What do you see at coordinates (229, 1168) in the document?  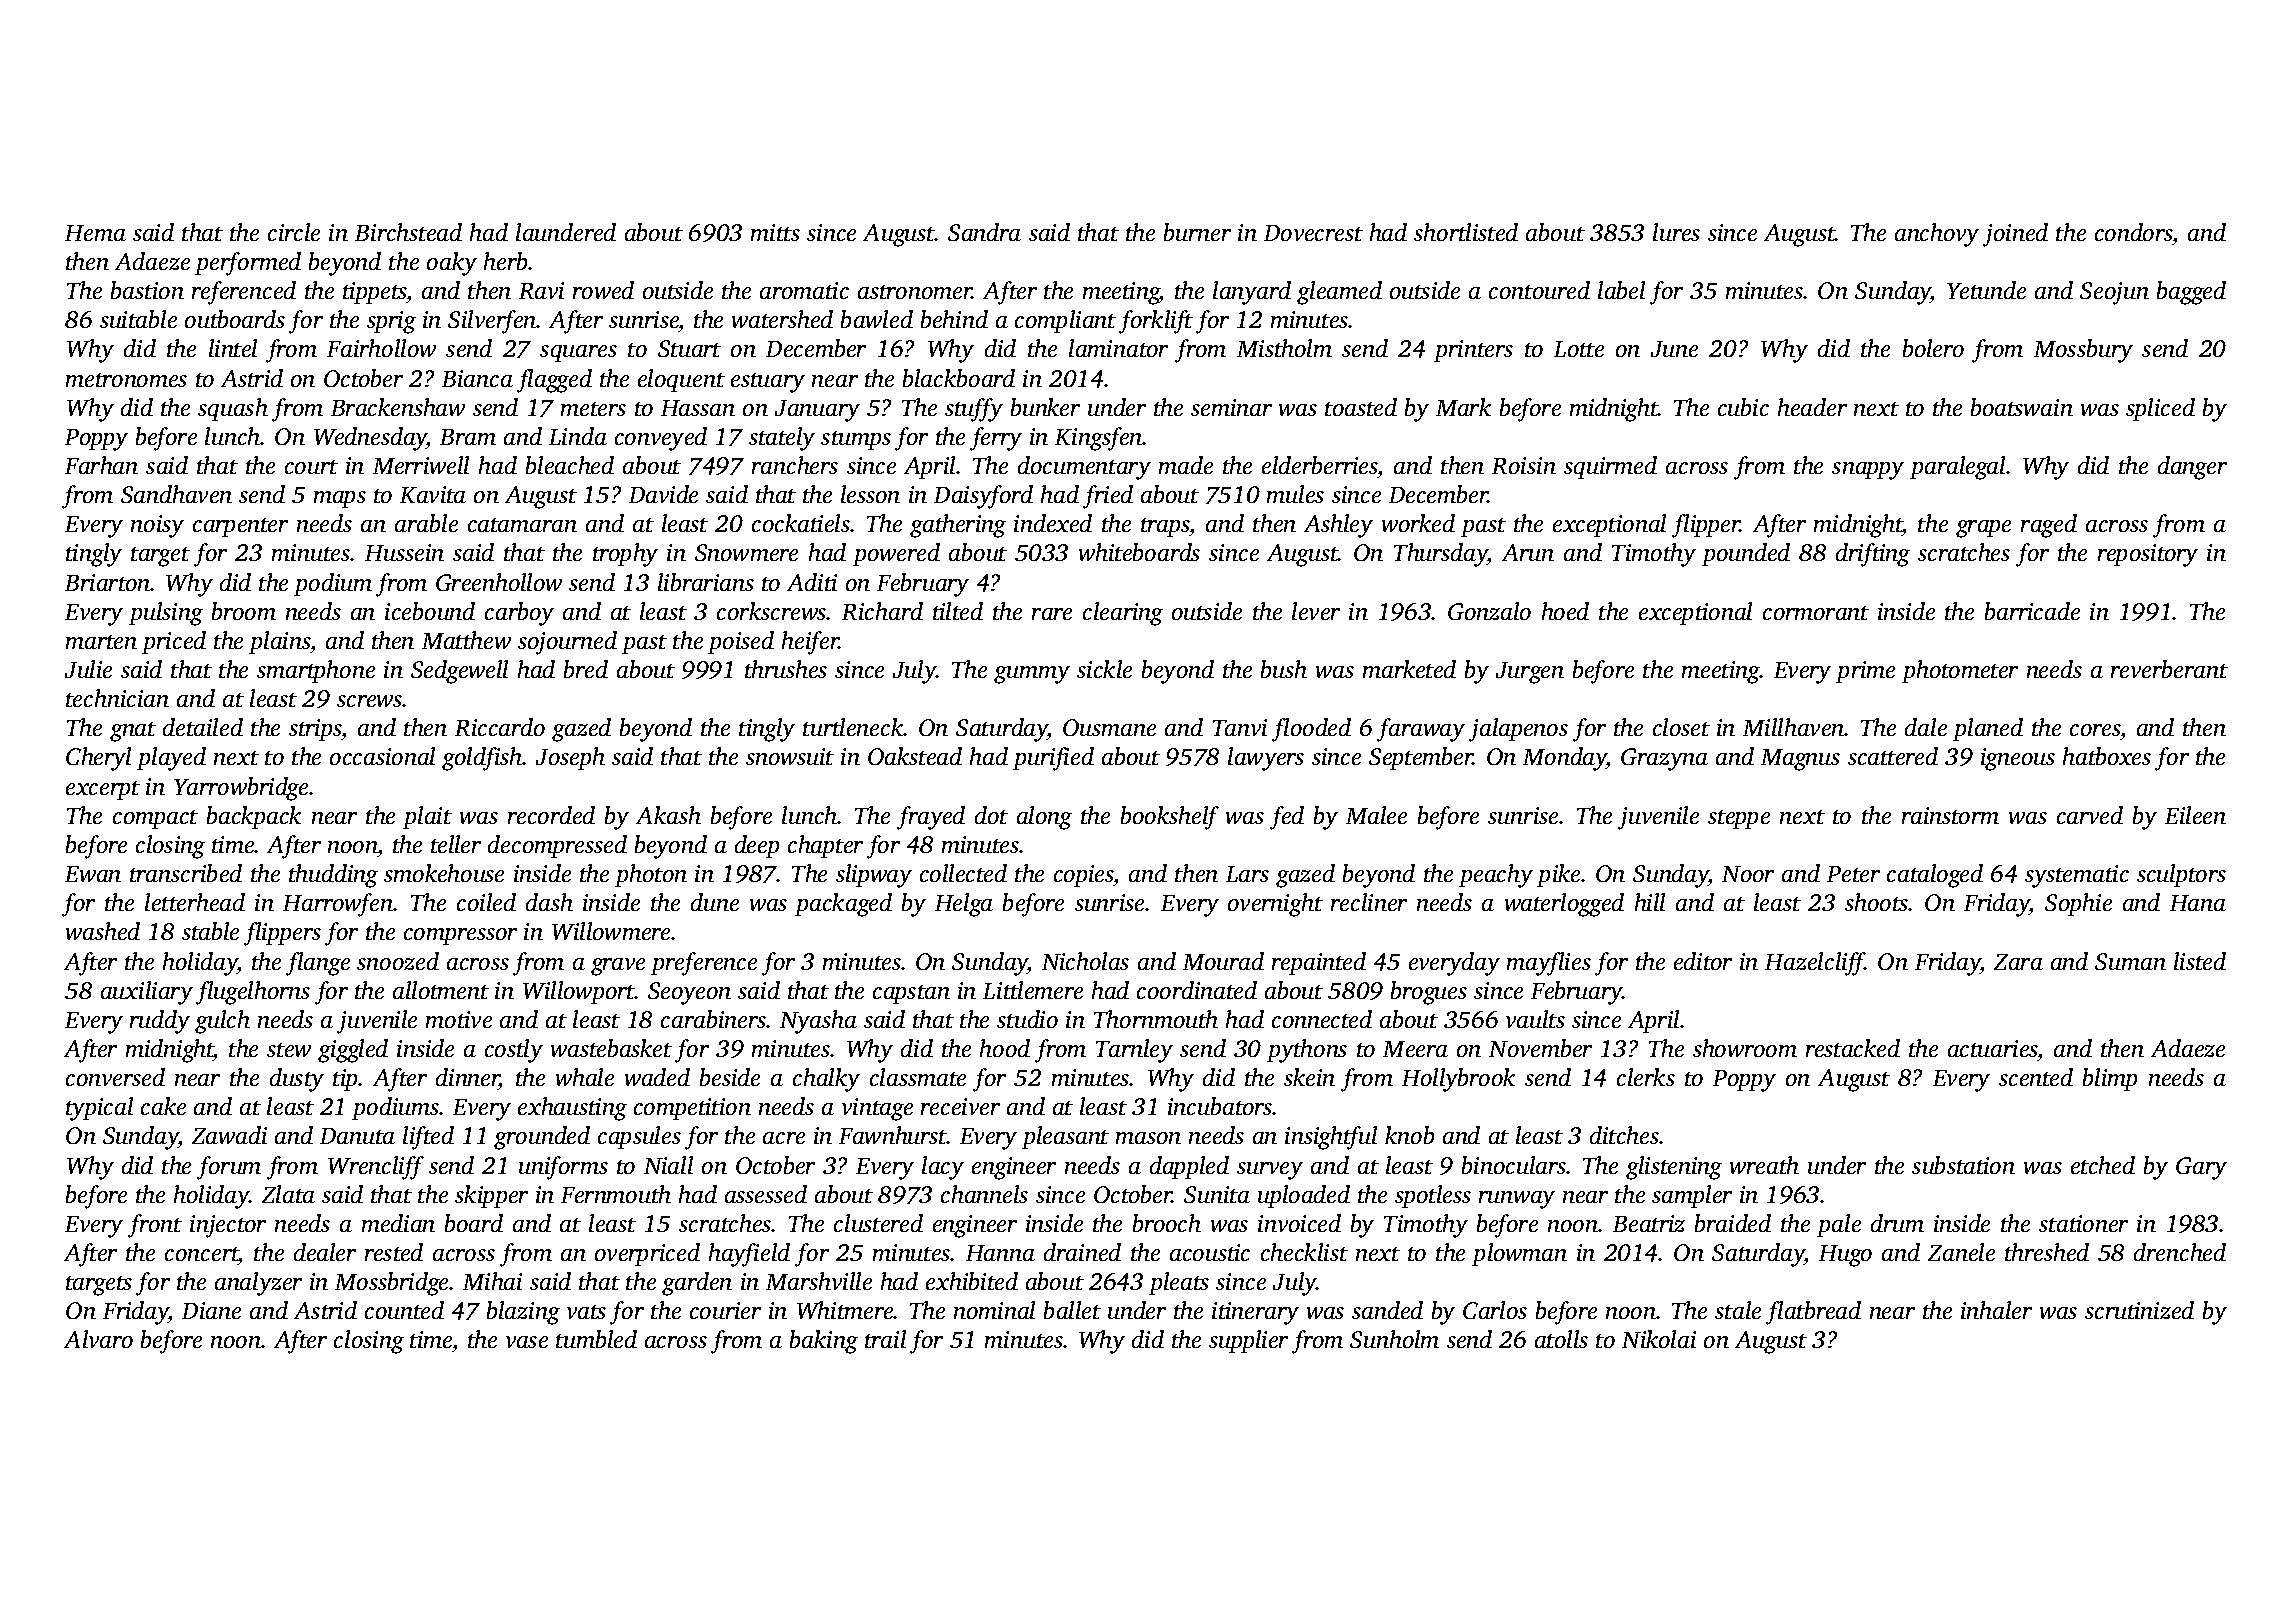 I see `forum` at bounding box center [229, 1168].
